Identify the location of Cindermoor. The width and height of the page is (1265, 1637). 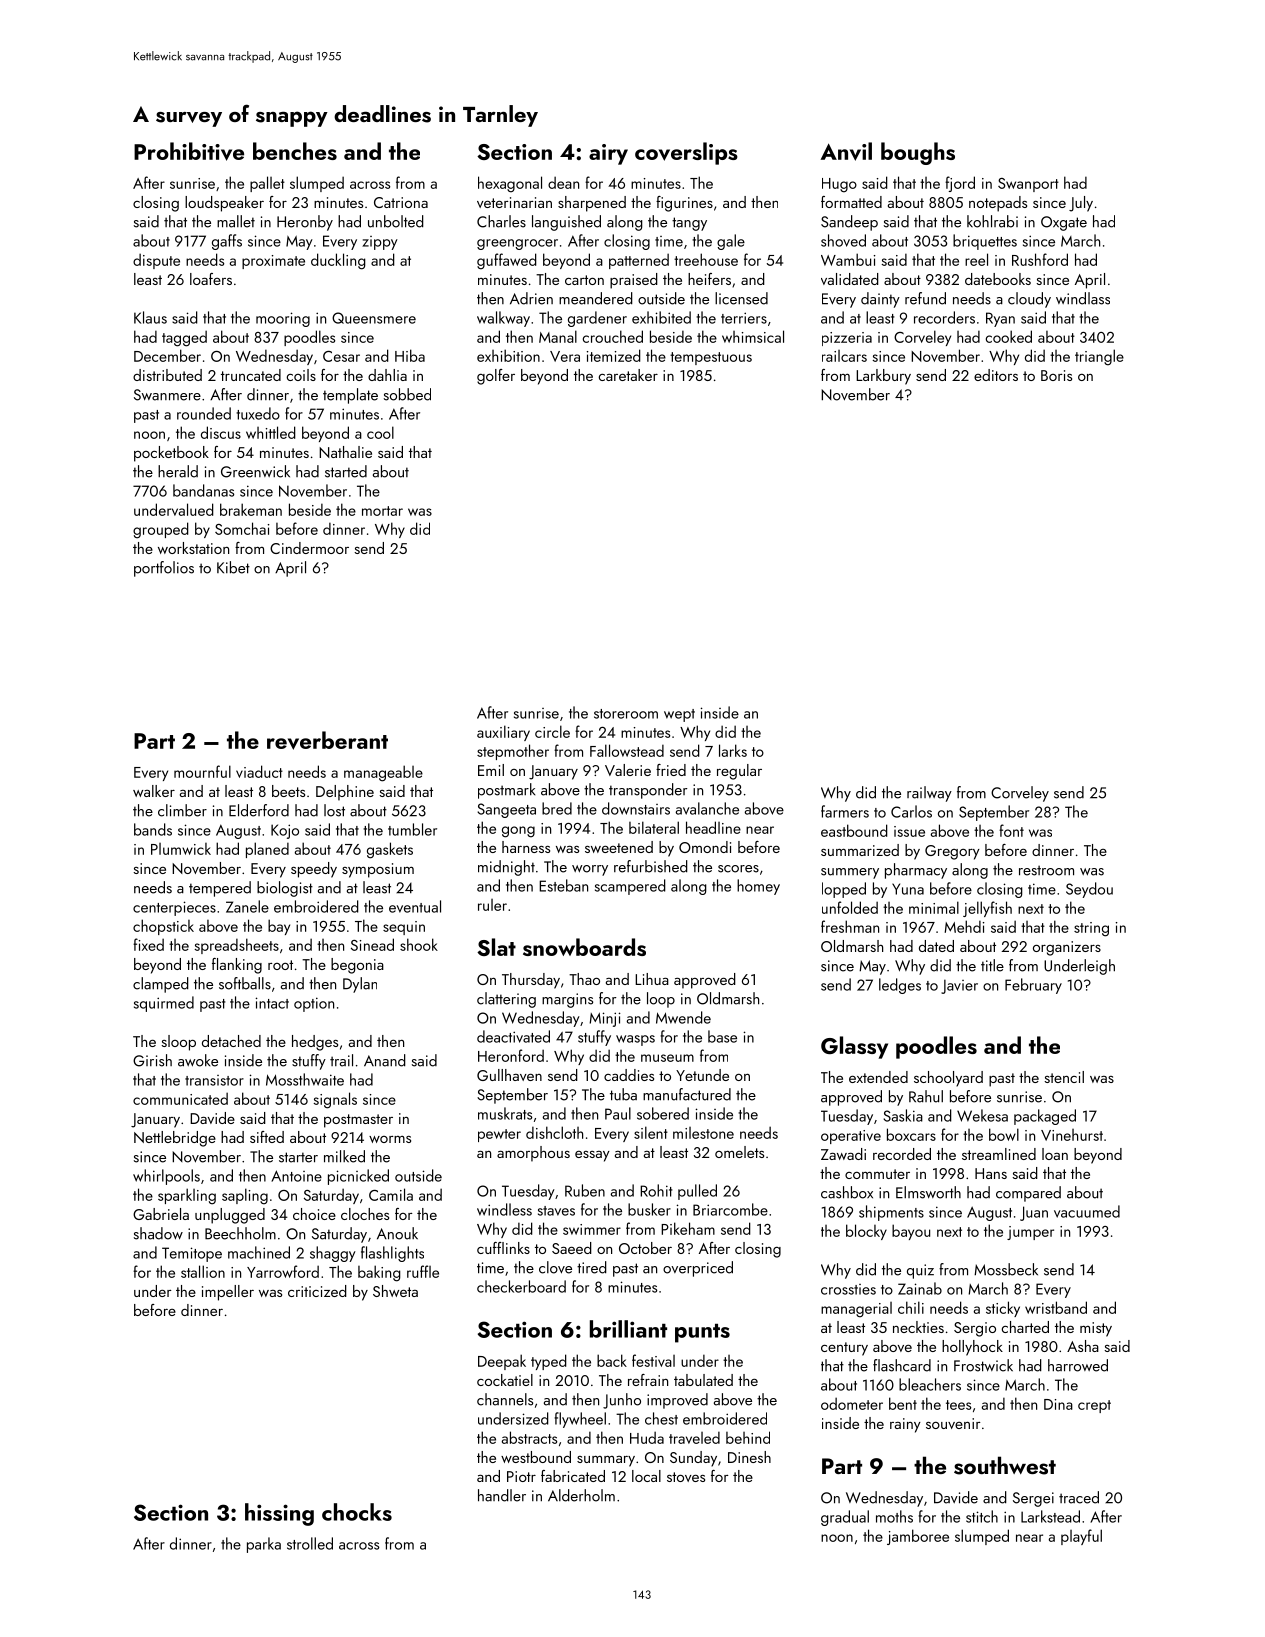
(309, 548).
